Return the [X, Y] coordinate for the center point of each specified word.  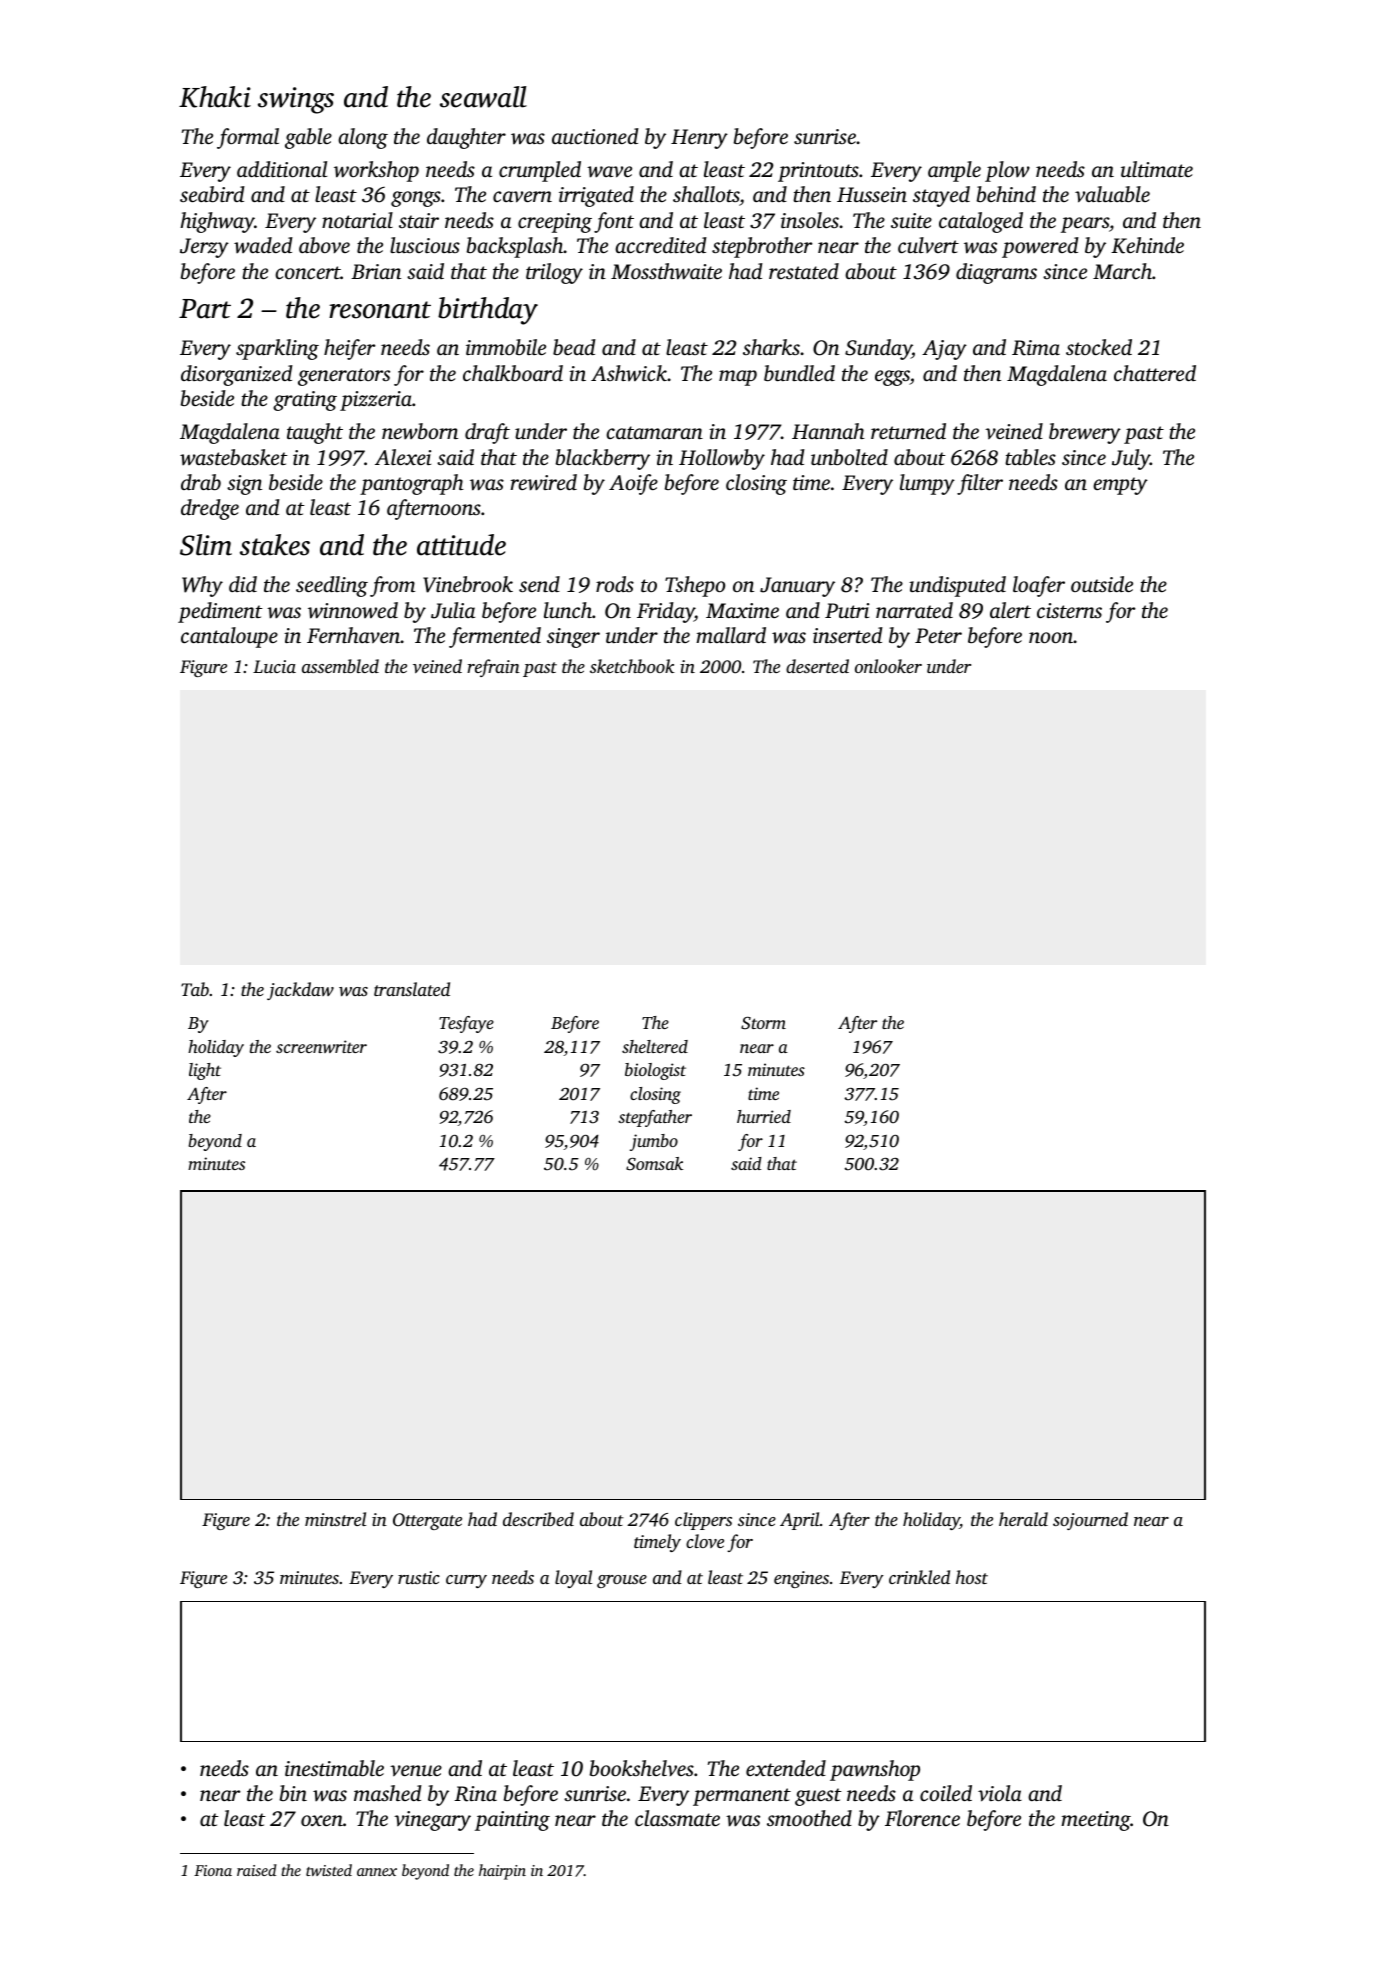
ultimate [1157, 169]
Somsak [654, 1164]
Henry [699, 139]
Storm [763, 1023]
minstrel [335, 1519]
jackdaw [300, 991]
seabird [212, 194]
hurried [764, 1116]
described [538, 1519]
